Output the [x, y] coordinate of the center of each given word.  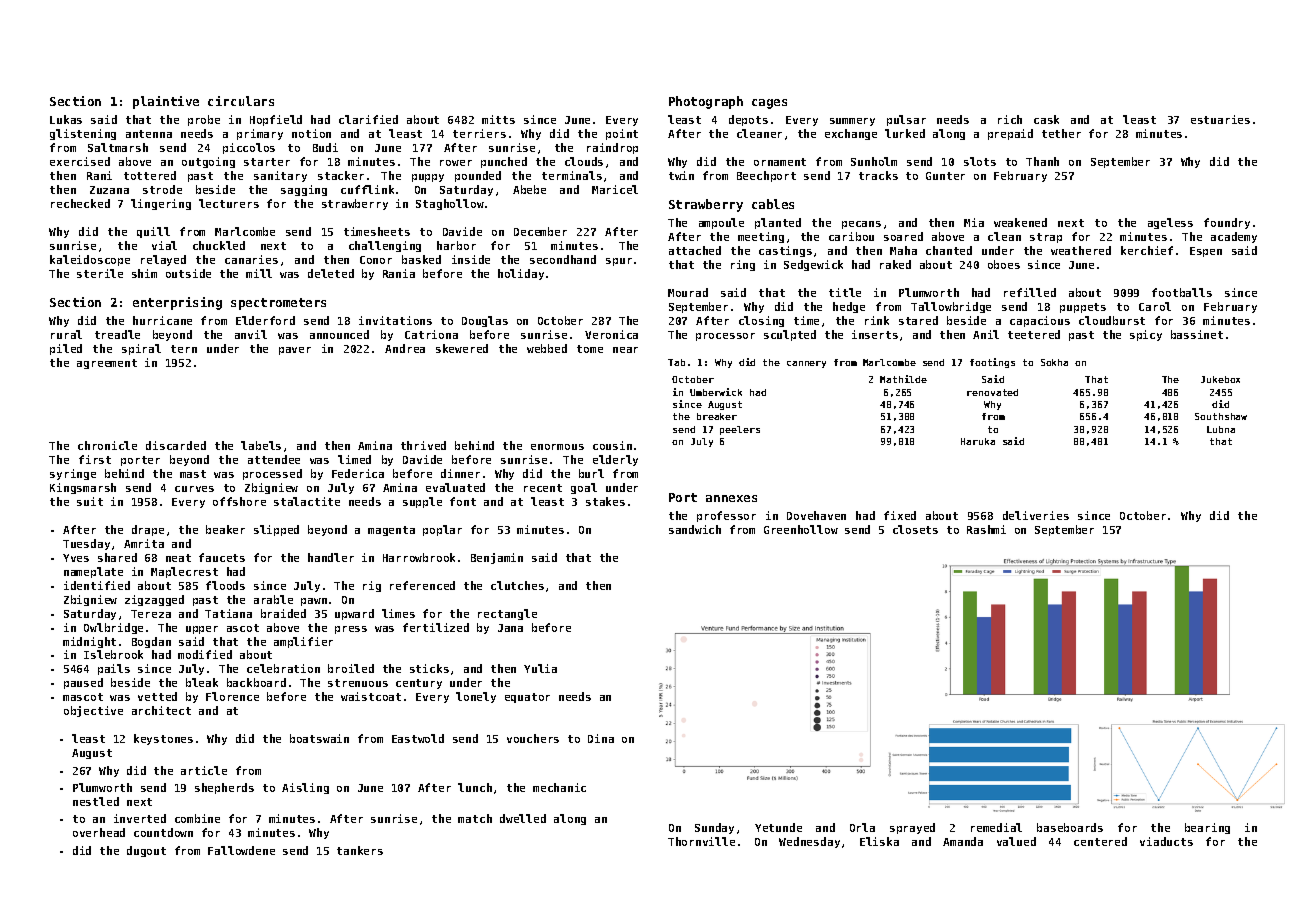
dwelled [523, 818]
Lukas [66, 119]
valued [1016, 841]
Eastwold [418, 738]
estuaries [1220, 119]
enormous [557, 447]
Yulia [540, 668]
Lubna [1221, 429]
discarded [176, 445]
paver [295, 351]
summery [852, 122]
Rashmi [986, 529]
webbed [547, 348]
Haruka [978, 441]
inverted [140, 818]
